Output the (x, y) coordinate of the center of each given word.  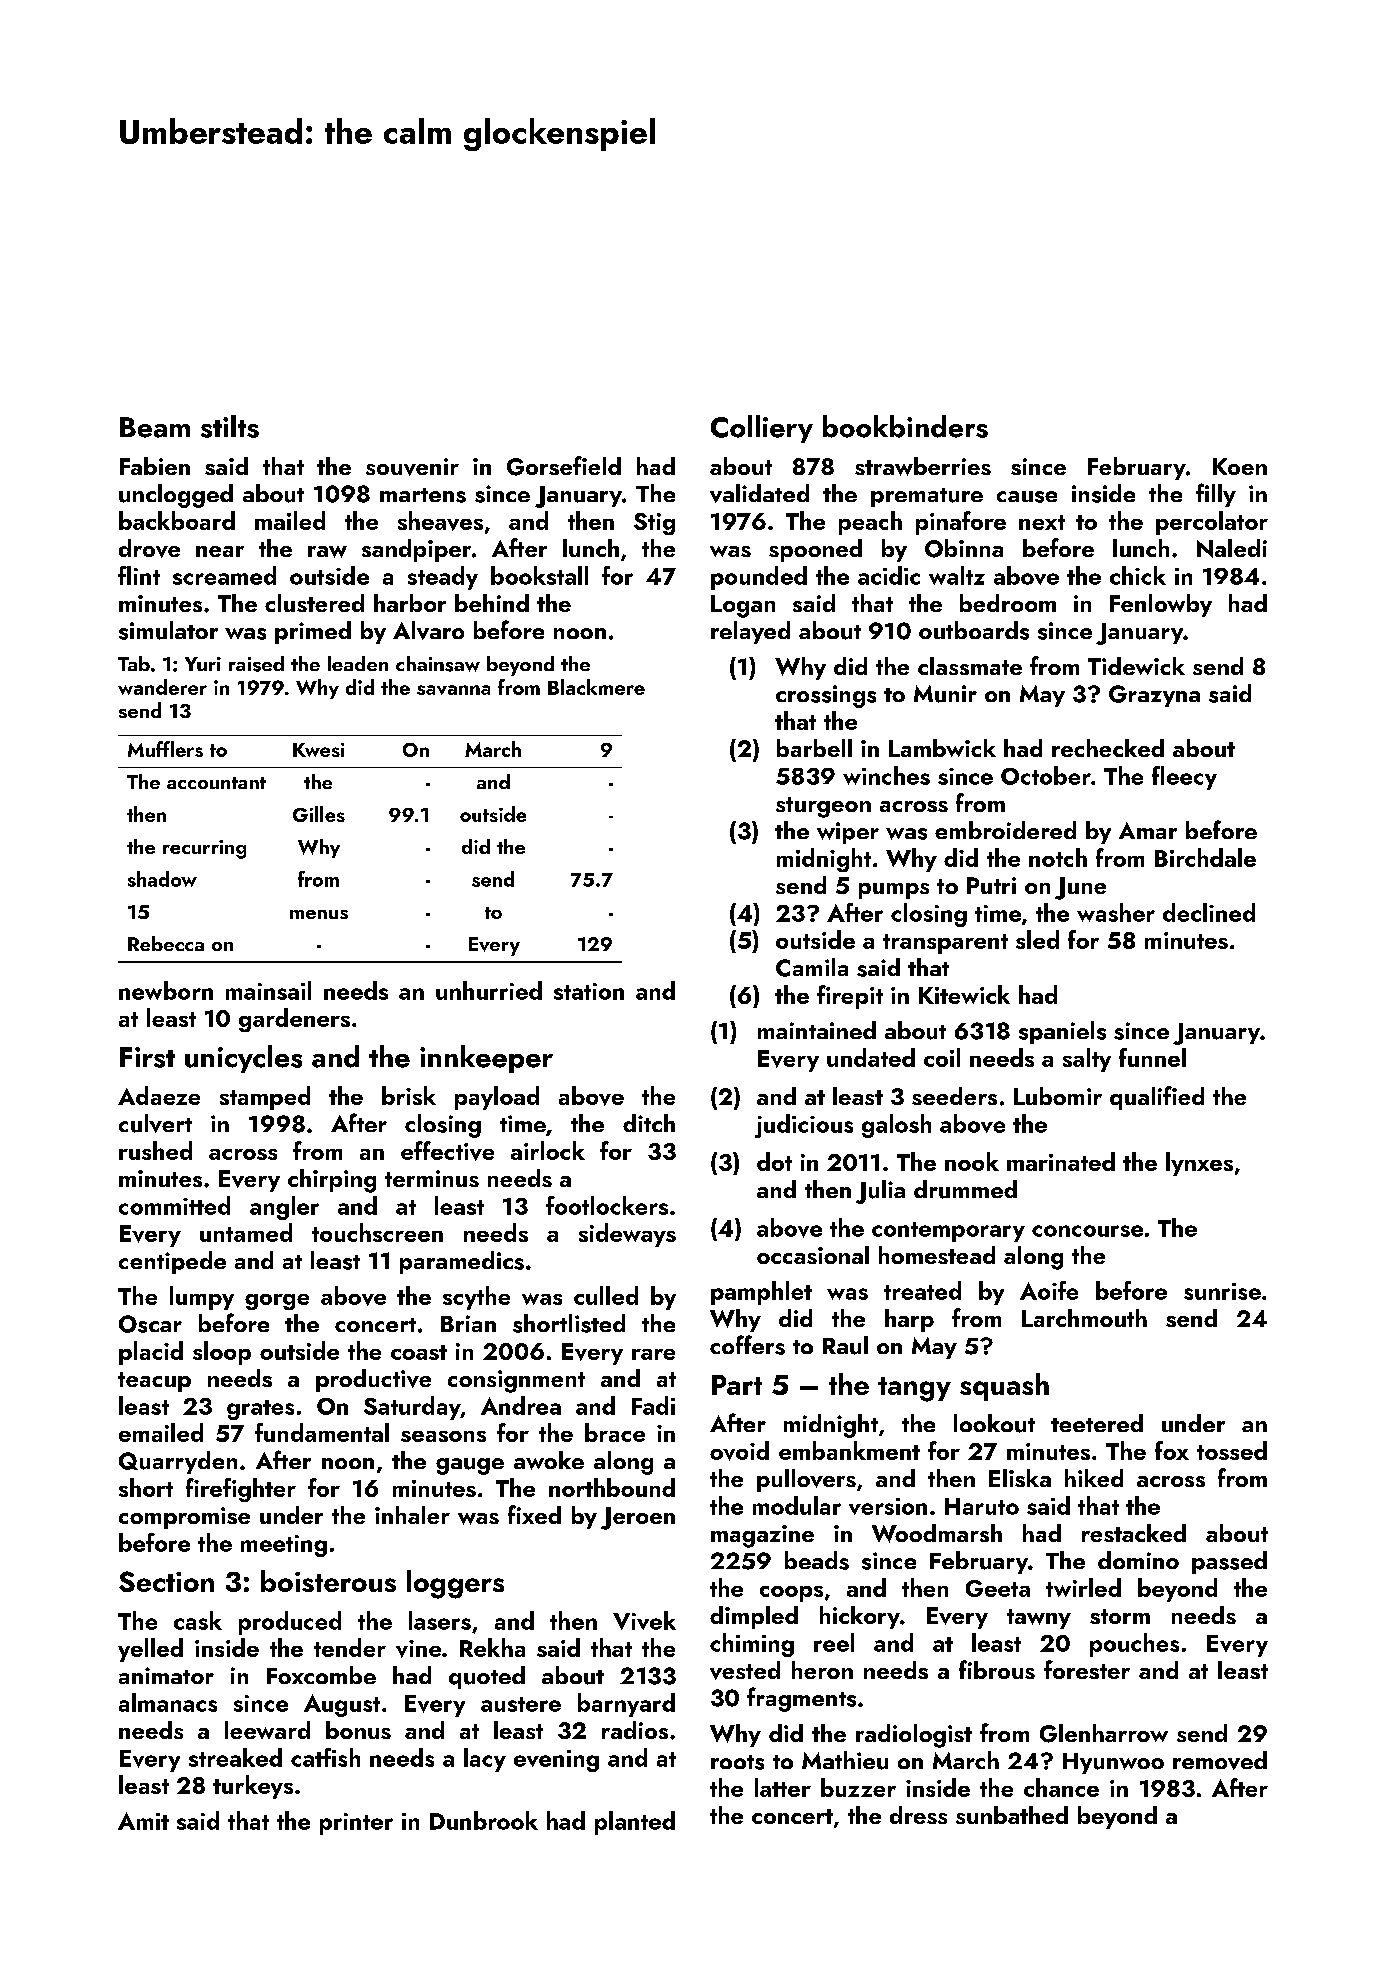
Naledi (1232, 548)
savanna (453, 690)
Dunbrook (484, 1820)
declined (1209, 912)
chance (1061, 1787)
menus (319, 914)
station (589, 991)
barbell (814, 748)
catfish (325, 1757)
